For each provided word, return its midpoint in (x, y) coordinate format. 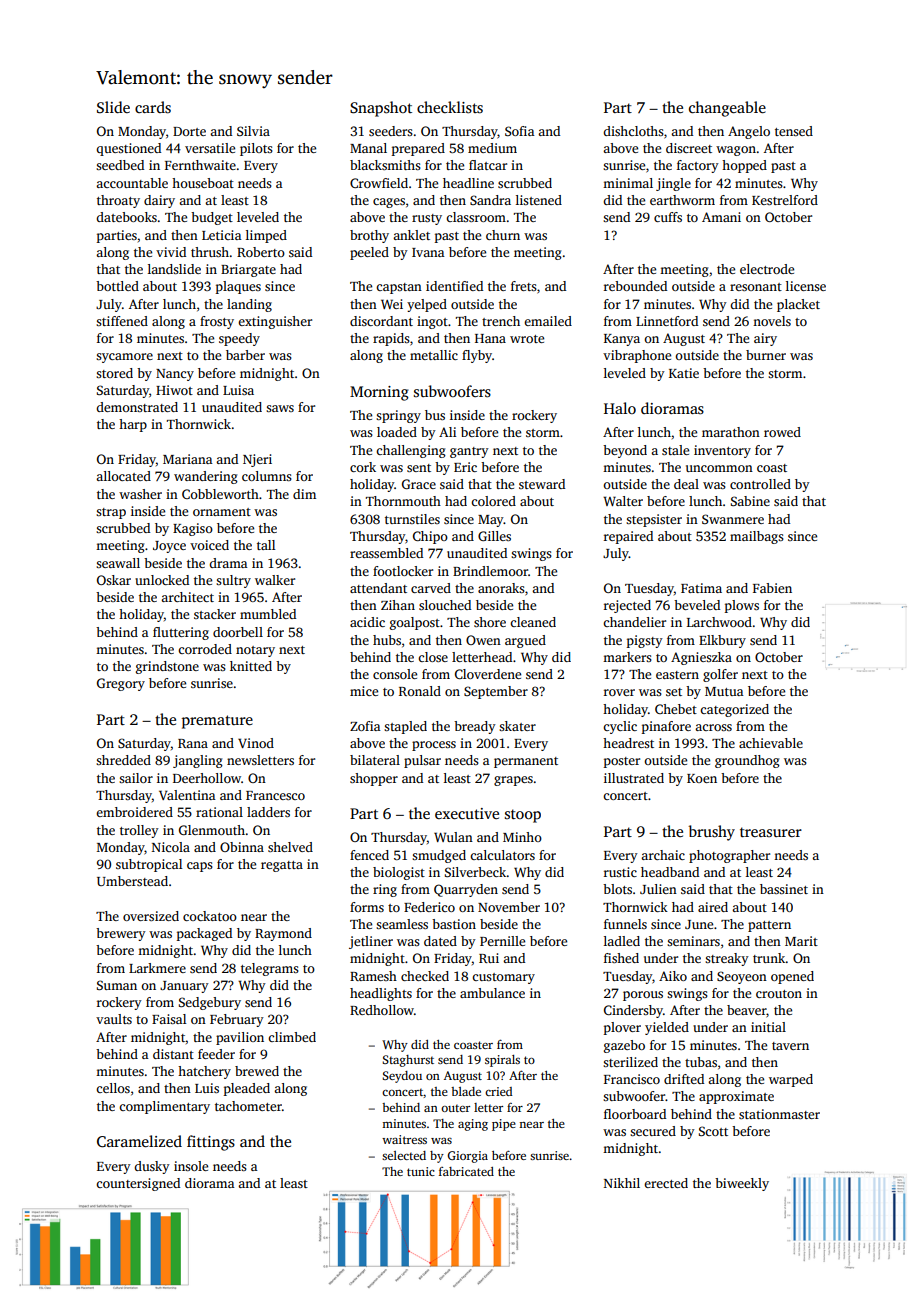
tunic (421, 1171)
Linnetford (667, 321)
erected (666, 1183)
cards (153, 107)
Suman (117, 985)
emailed (548, 321)
